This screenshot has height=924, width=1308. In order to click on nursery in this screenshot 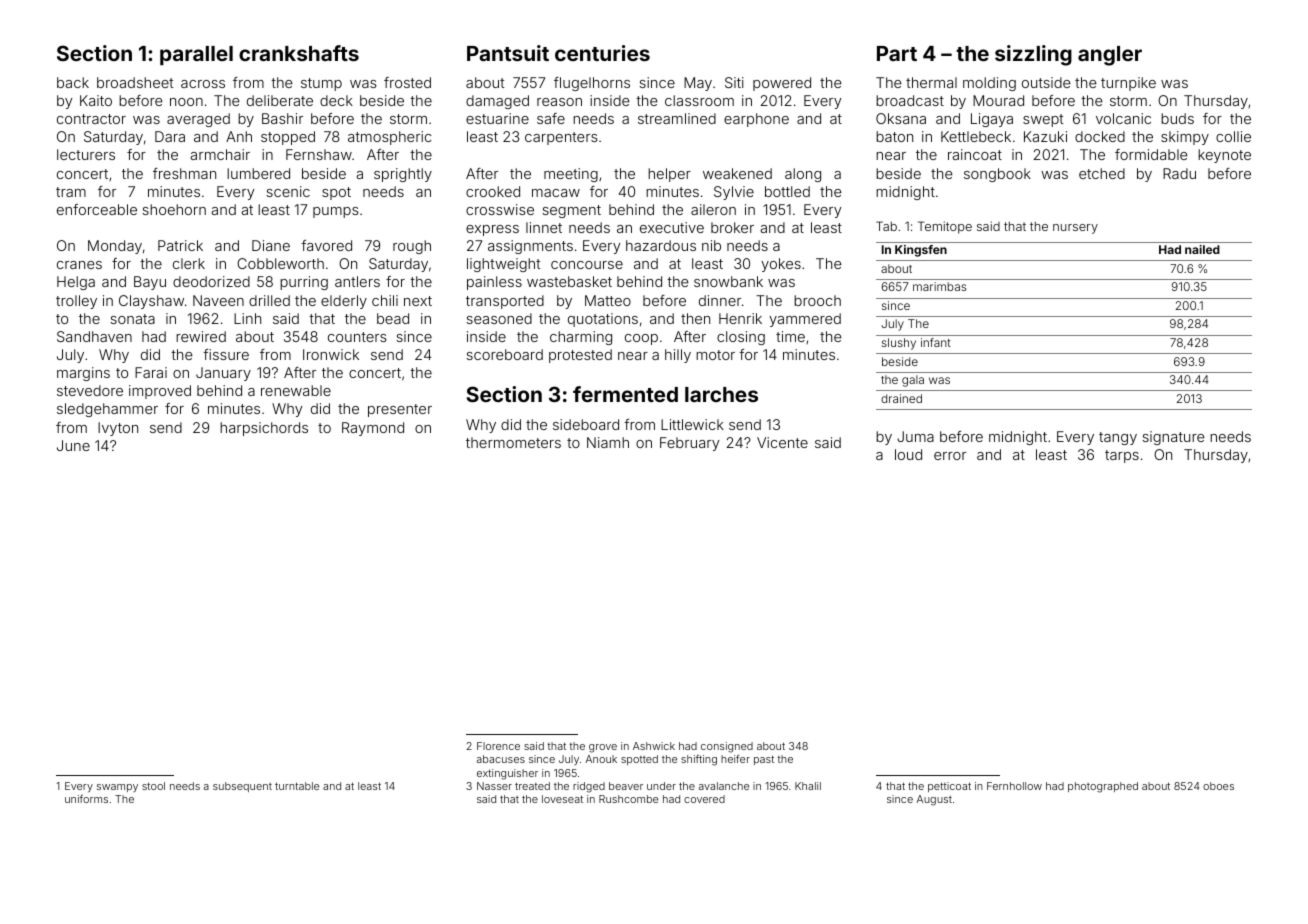, I will do `click(1075, 229)`.
